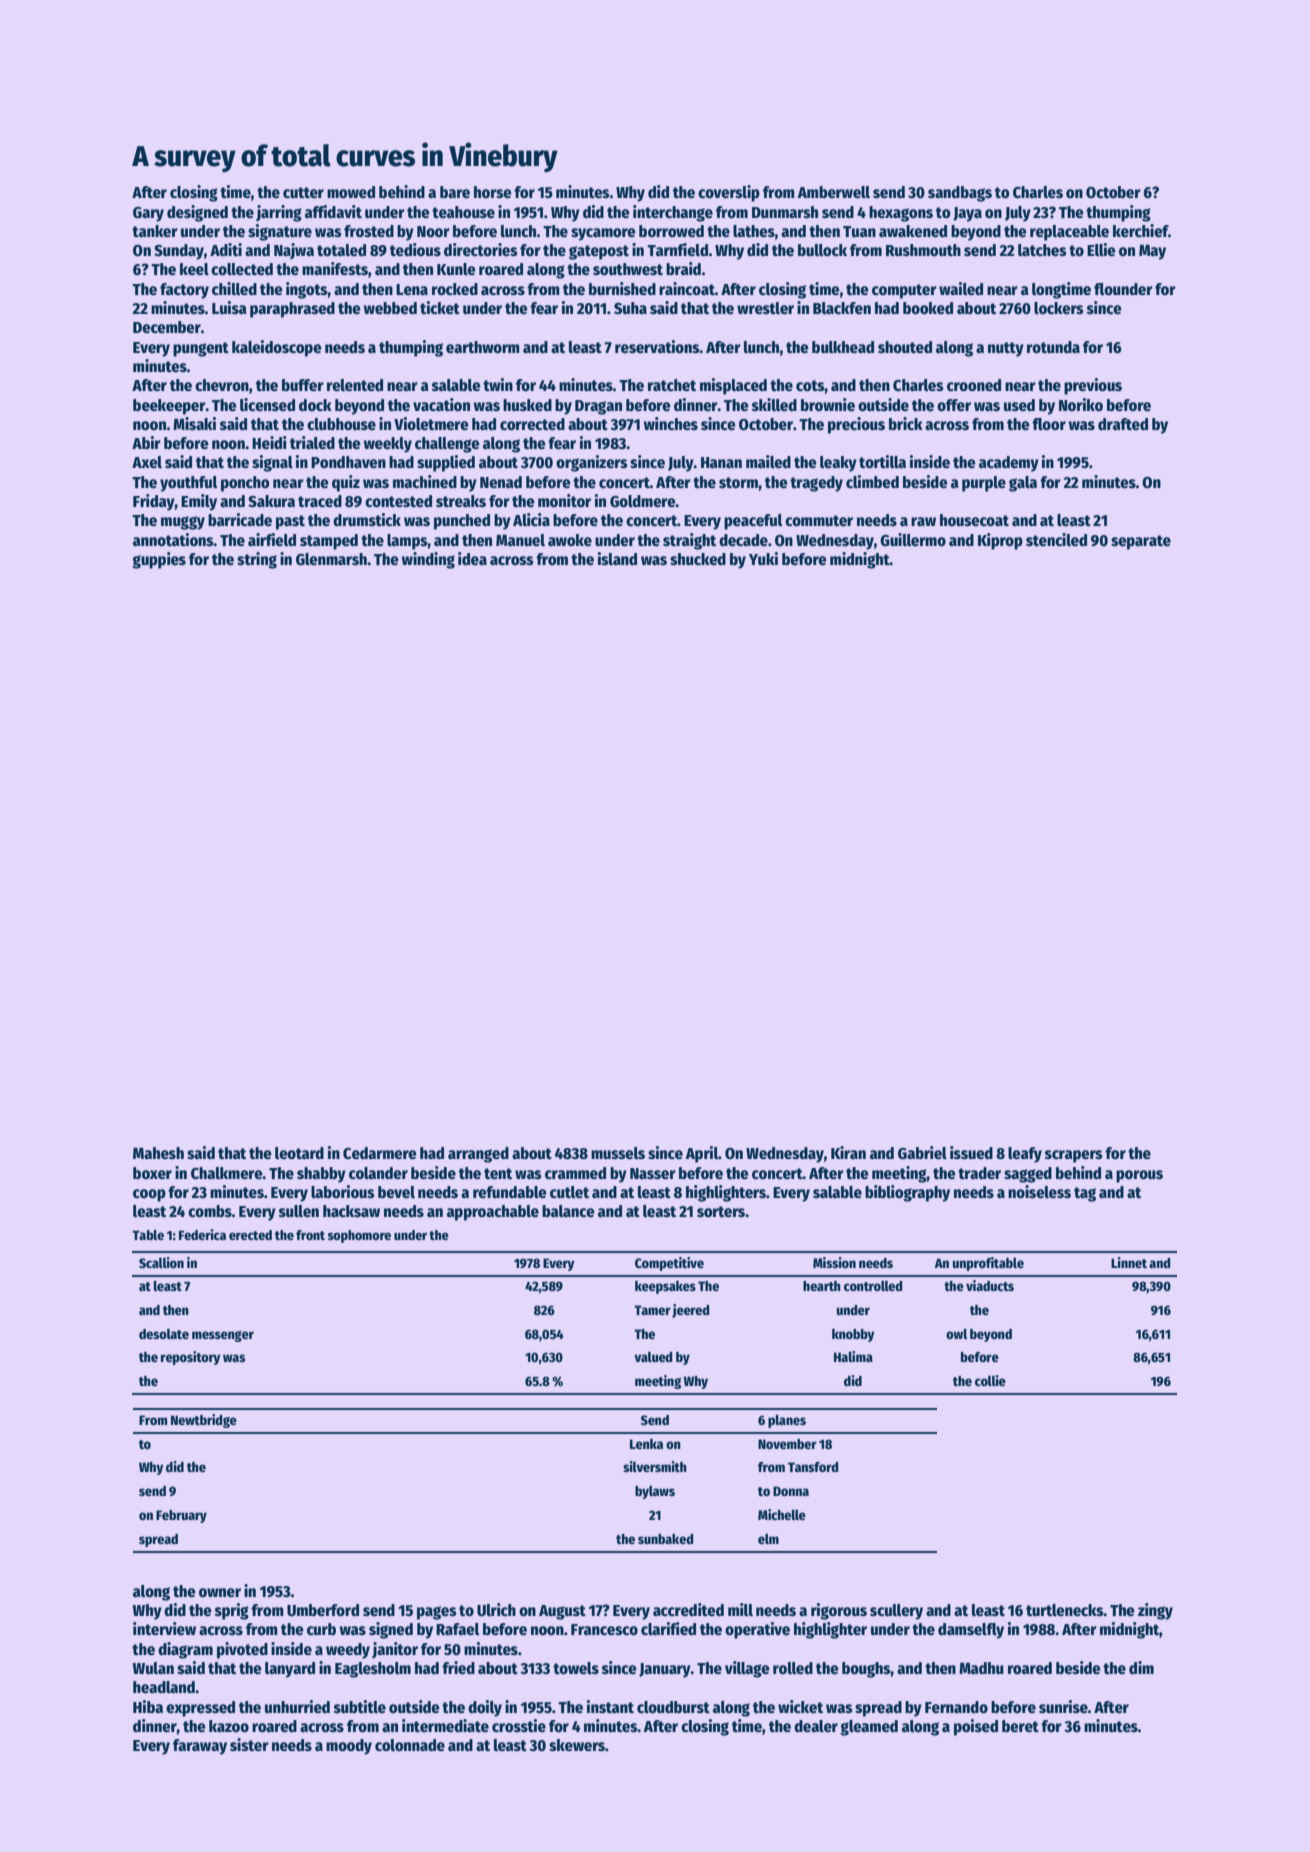 This page has height=1852, width=1310. Describe the element at coordinates (380, 1153) in the page. I see `Cedarmere` at that location.
